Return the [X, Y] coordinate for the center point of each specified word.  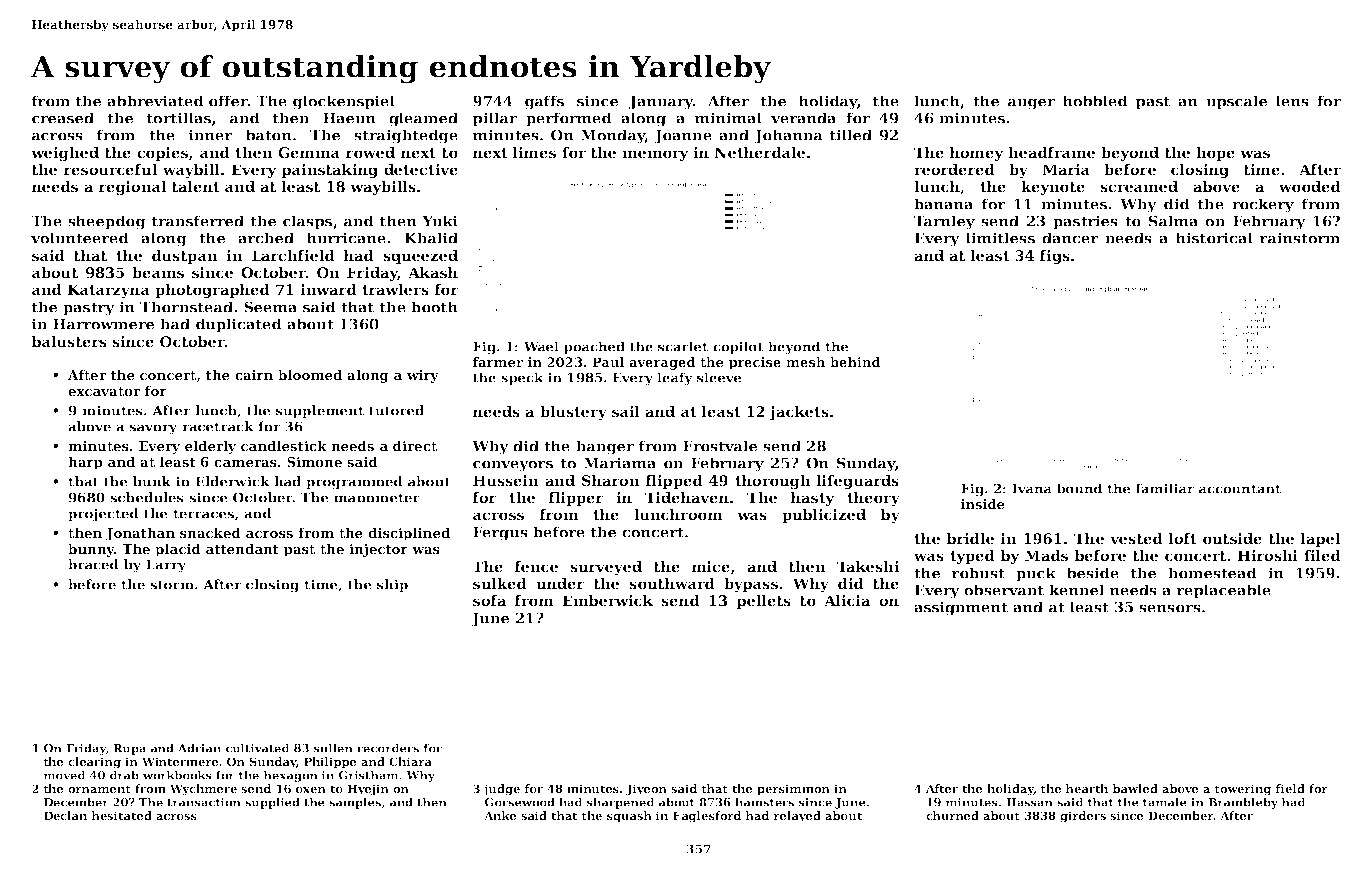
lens [1292, 101]
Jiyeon [646, 790]
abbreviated [155, 101]
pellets [764, 602]
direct [415, 445]
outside [1232, 538]
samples [355, 803]
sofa [489, 600]
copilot [738, 347]
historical [1214, 238]
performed [569, 119]
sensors [1170, 609]
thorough [773, 482]
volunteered [80, 238]
